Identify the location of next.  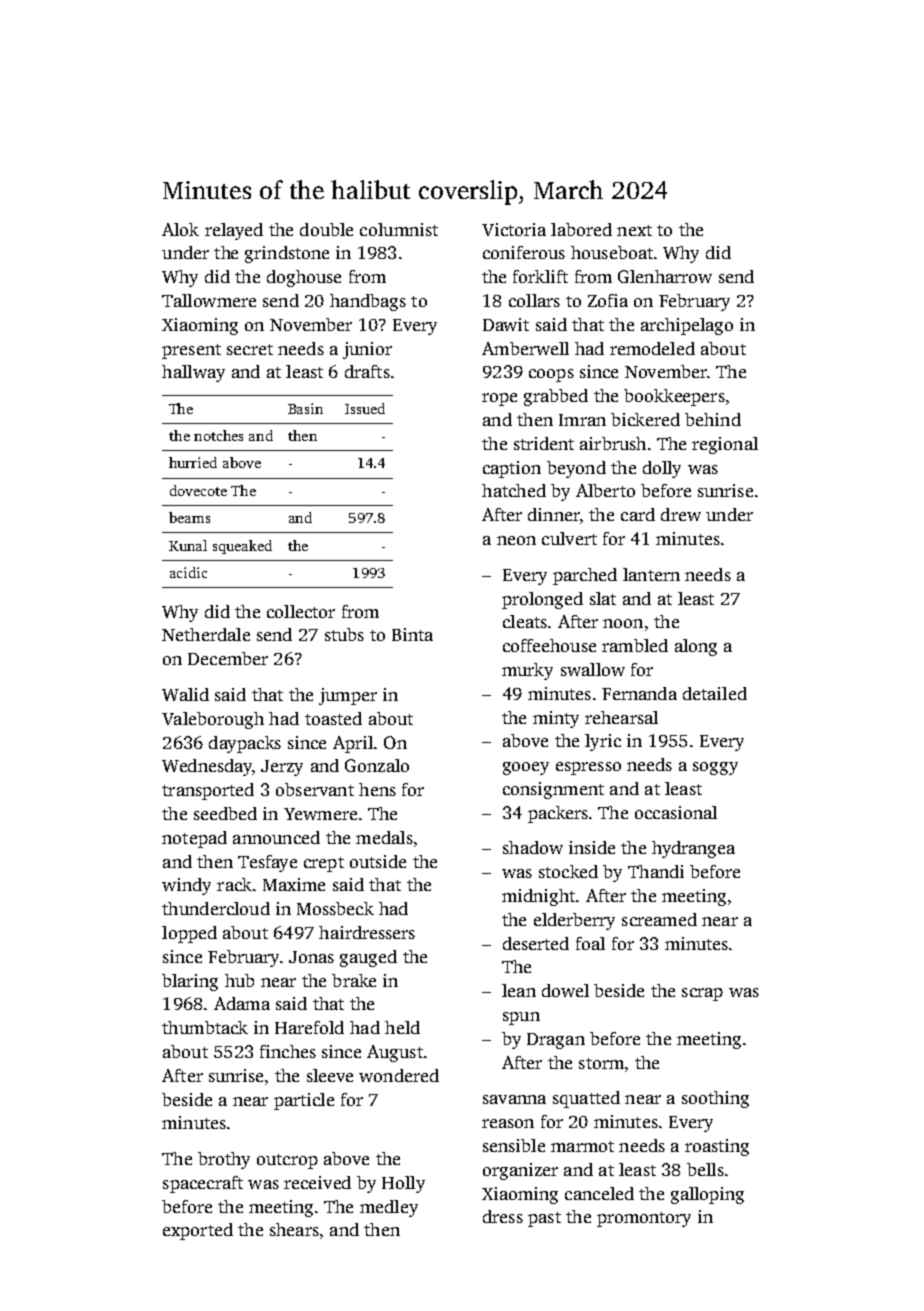
(634, 230).
